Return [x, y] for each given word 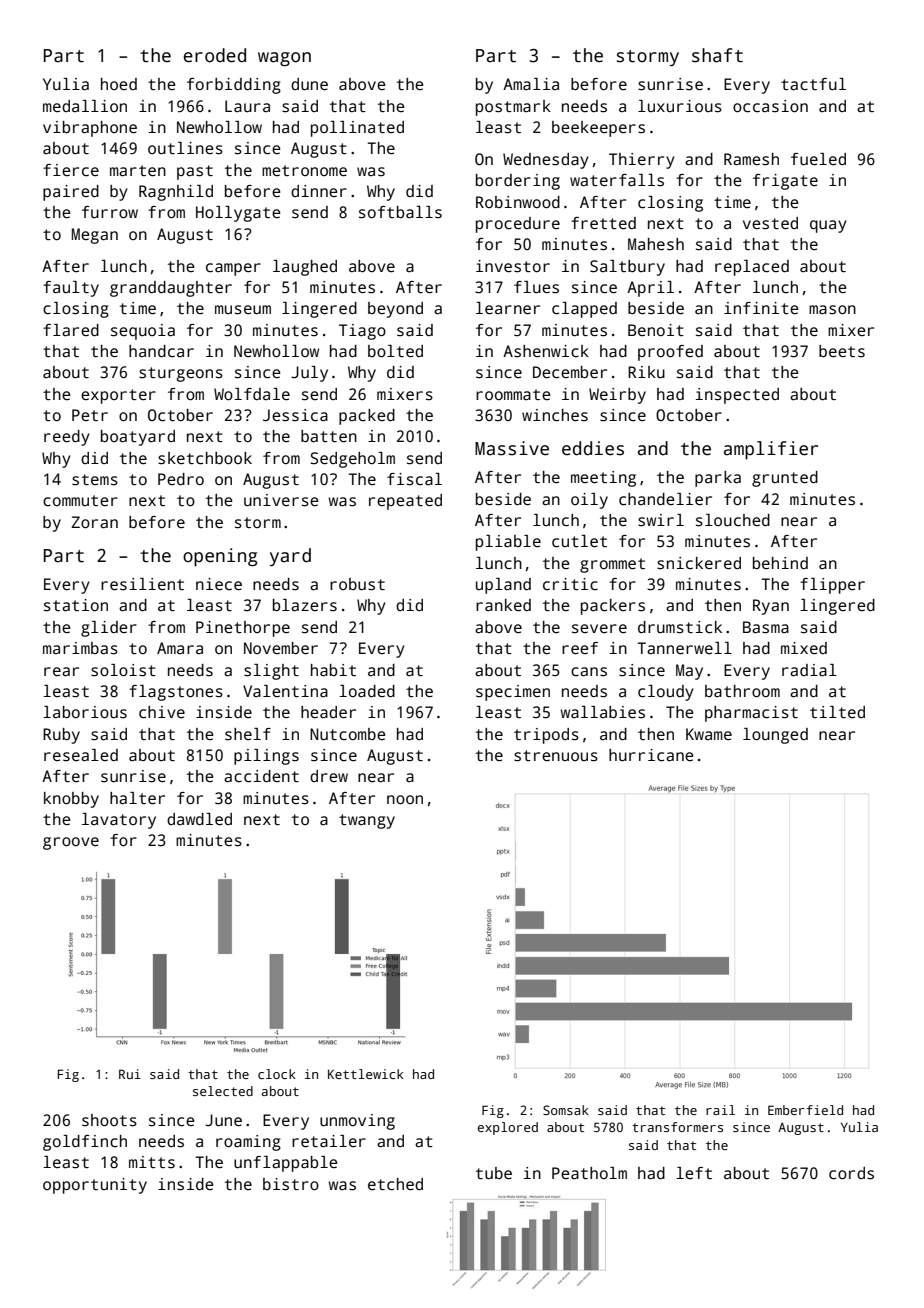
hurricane [651, 755]
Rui [130, 1074]
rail [720, 1110]
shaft [717, 55]
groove [71, 843]
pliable [508, 543]
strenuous [556, 756]
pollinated [357, 129]
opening [220, 557]
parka [718, 479]
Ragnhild [176, 193]
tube [494, 1173]
